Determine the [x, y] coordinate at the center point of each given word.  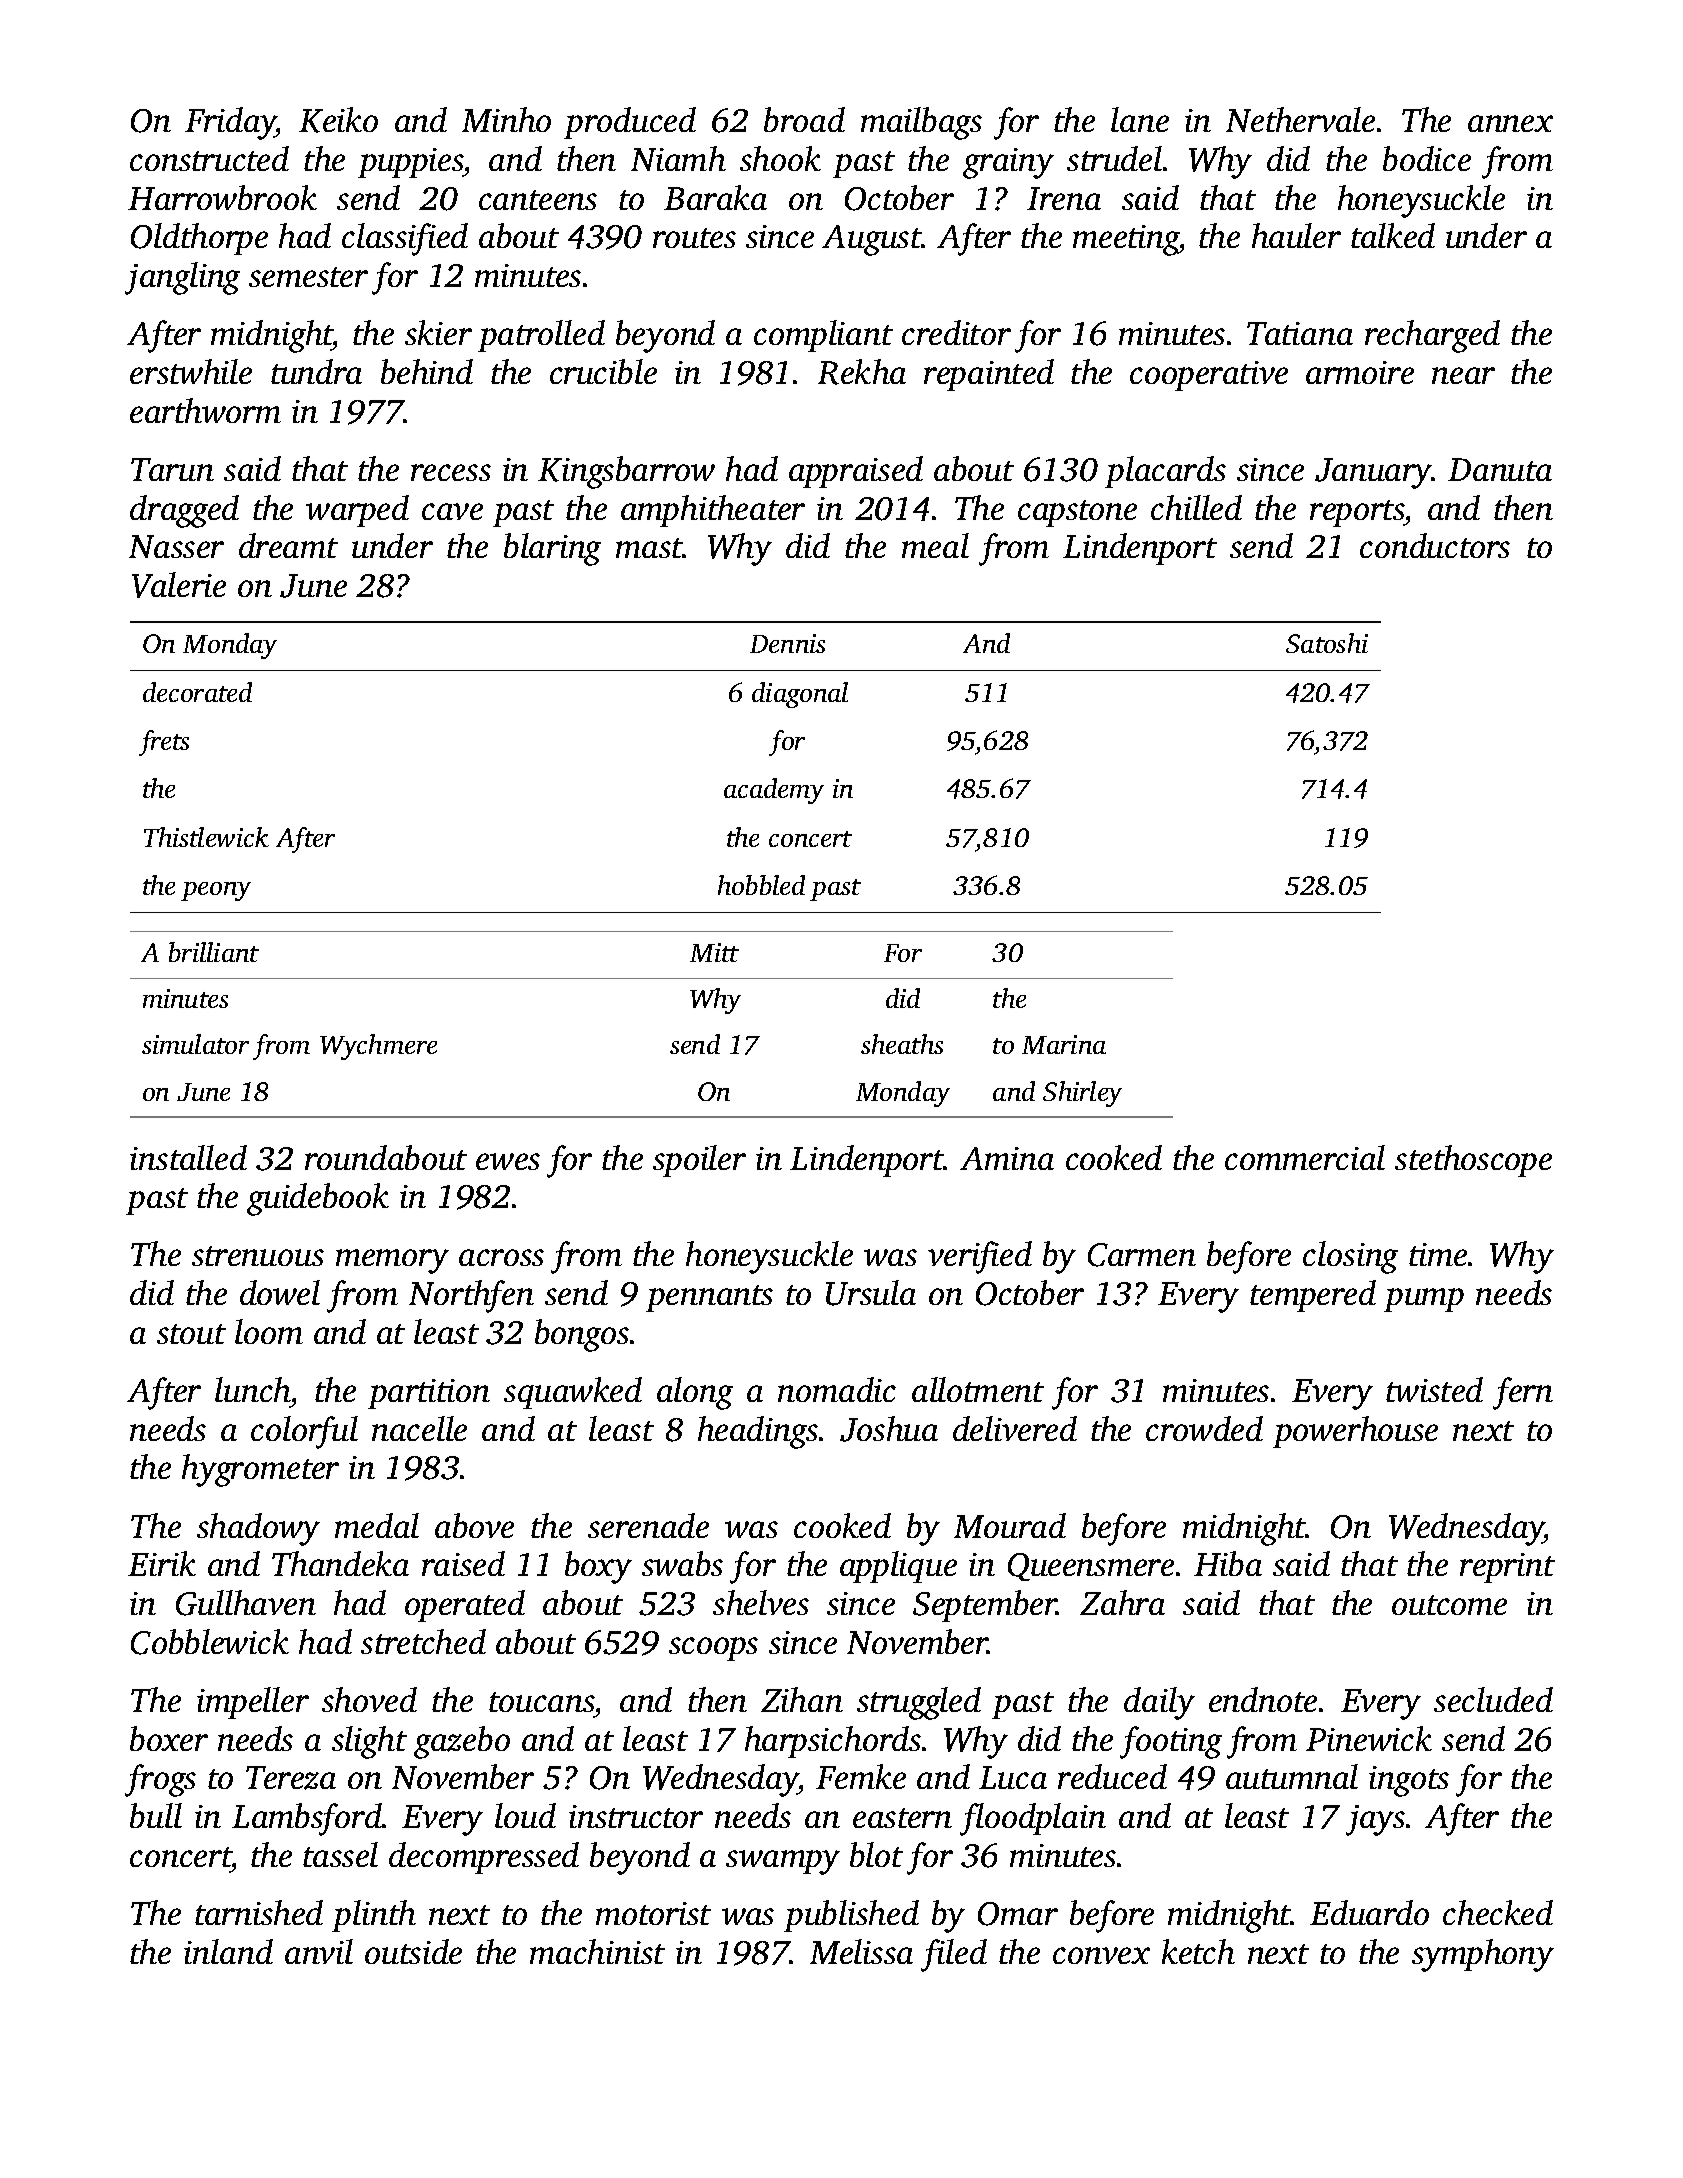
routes [694, 238]
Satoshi [1327, 643]
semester [308, 277]
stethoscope [1473, 1161]
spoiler [699, 1161]
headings [758, 1432]
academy [774, 791]
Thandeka [340, 1563]
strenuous [258, 1256]
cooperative [1209, 376]
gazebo [462, 1742]
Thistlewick [206, 837]
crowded [1204, 1428]
